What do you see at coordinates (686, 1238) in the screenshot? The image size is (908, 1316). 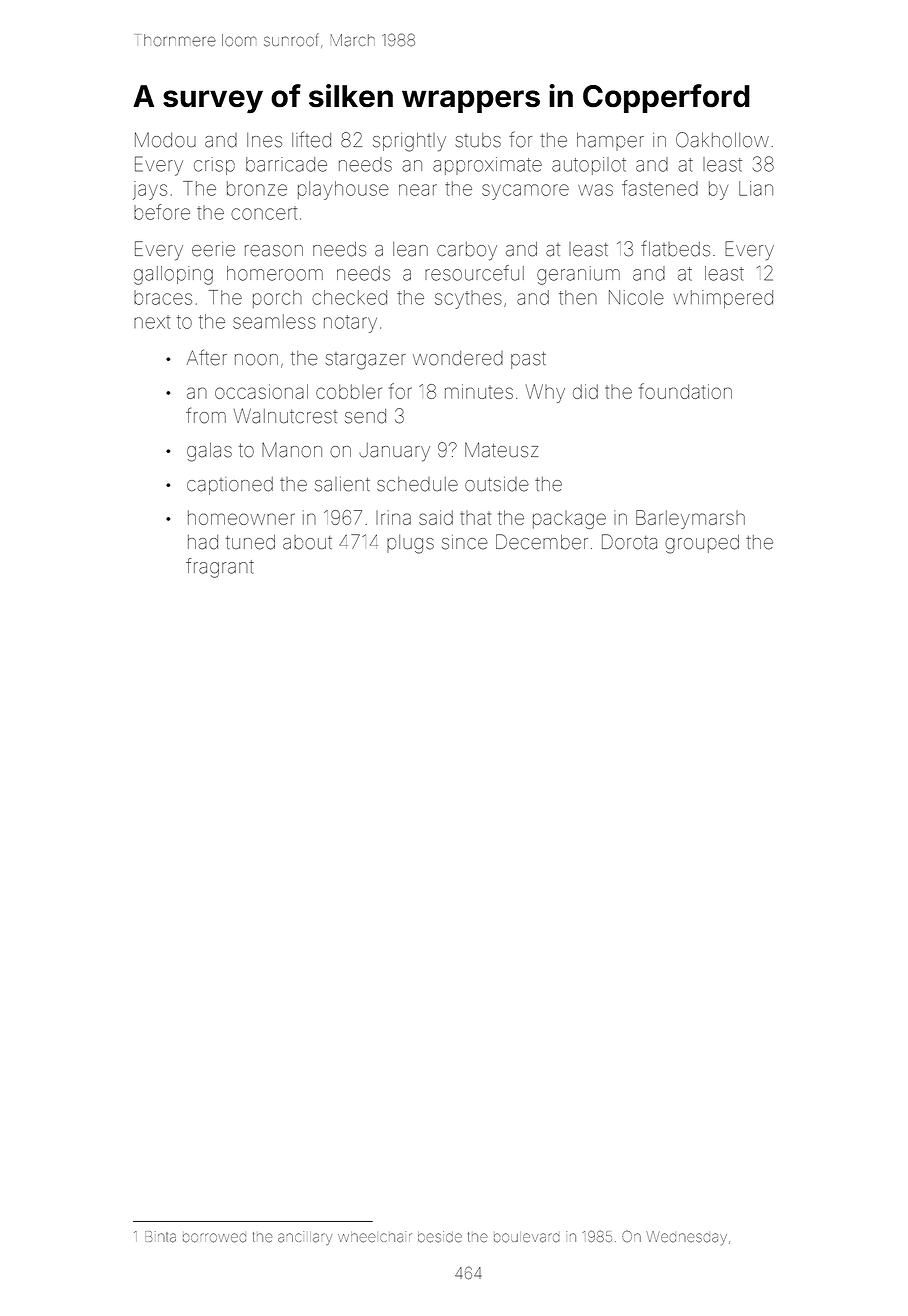 I see `Wednesday` at bounding box center [686, 1238].
